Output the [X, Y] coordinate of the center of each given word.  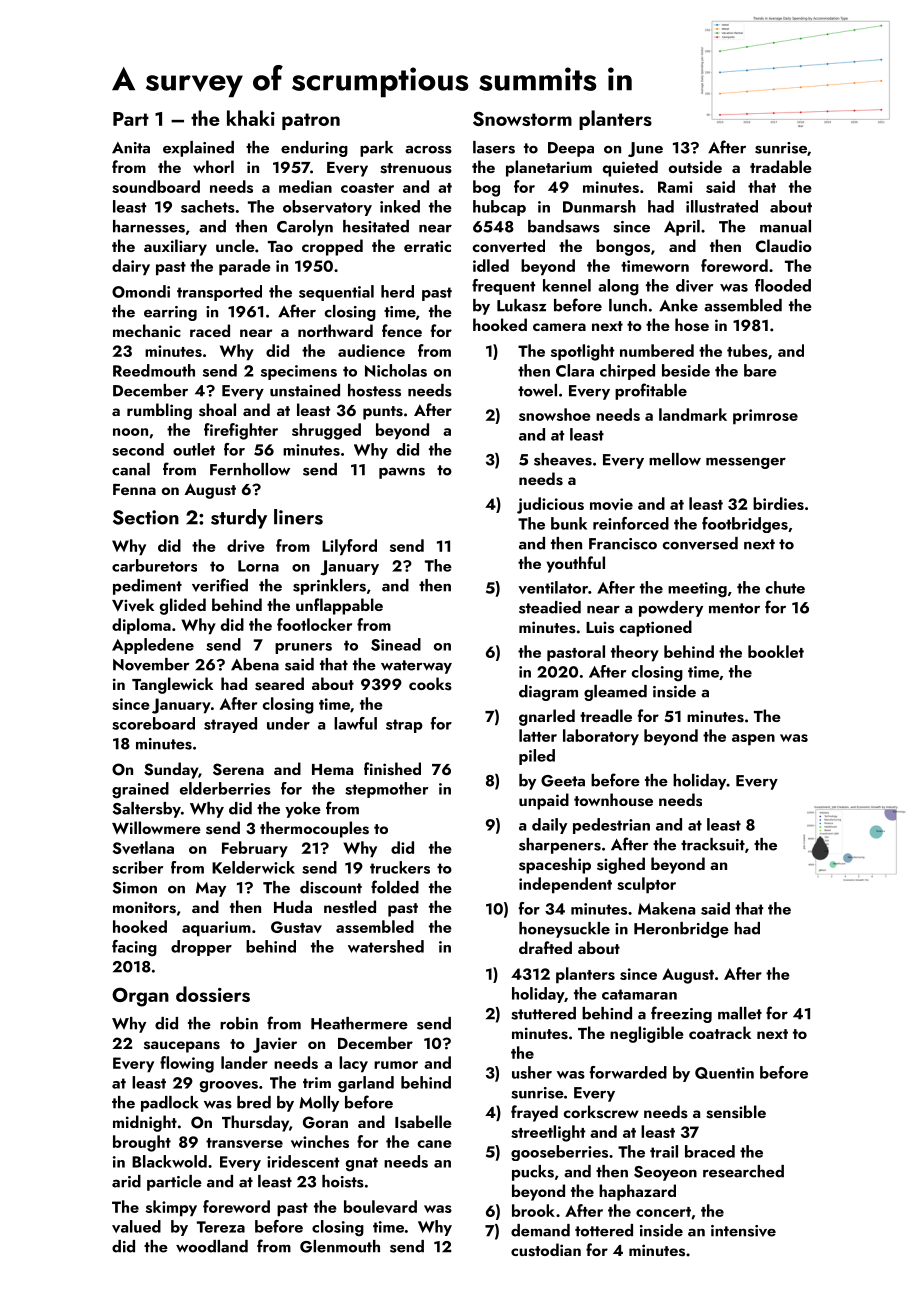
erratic [427, 246]
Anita [131, 148]
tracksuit [713, 844]
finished [392, 769]
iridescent [303, 1161]
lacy [353, 1064]
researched [743, 1171]
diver [694, 285]
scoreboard [153, 723]
